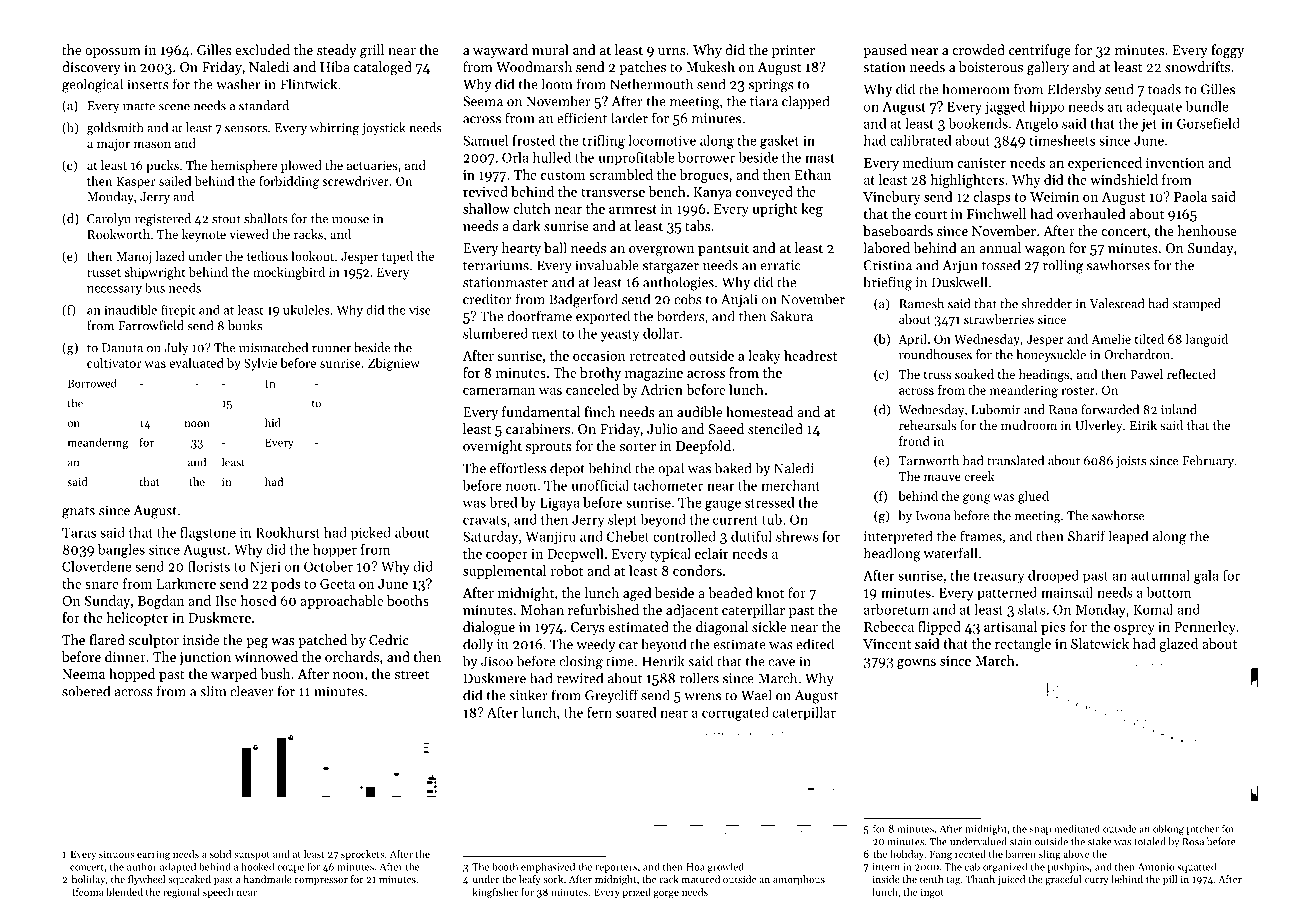  What do you see at coordinates (793, 51) in the screenshot?
I see `printer` at bounding box center [793, 51].
